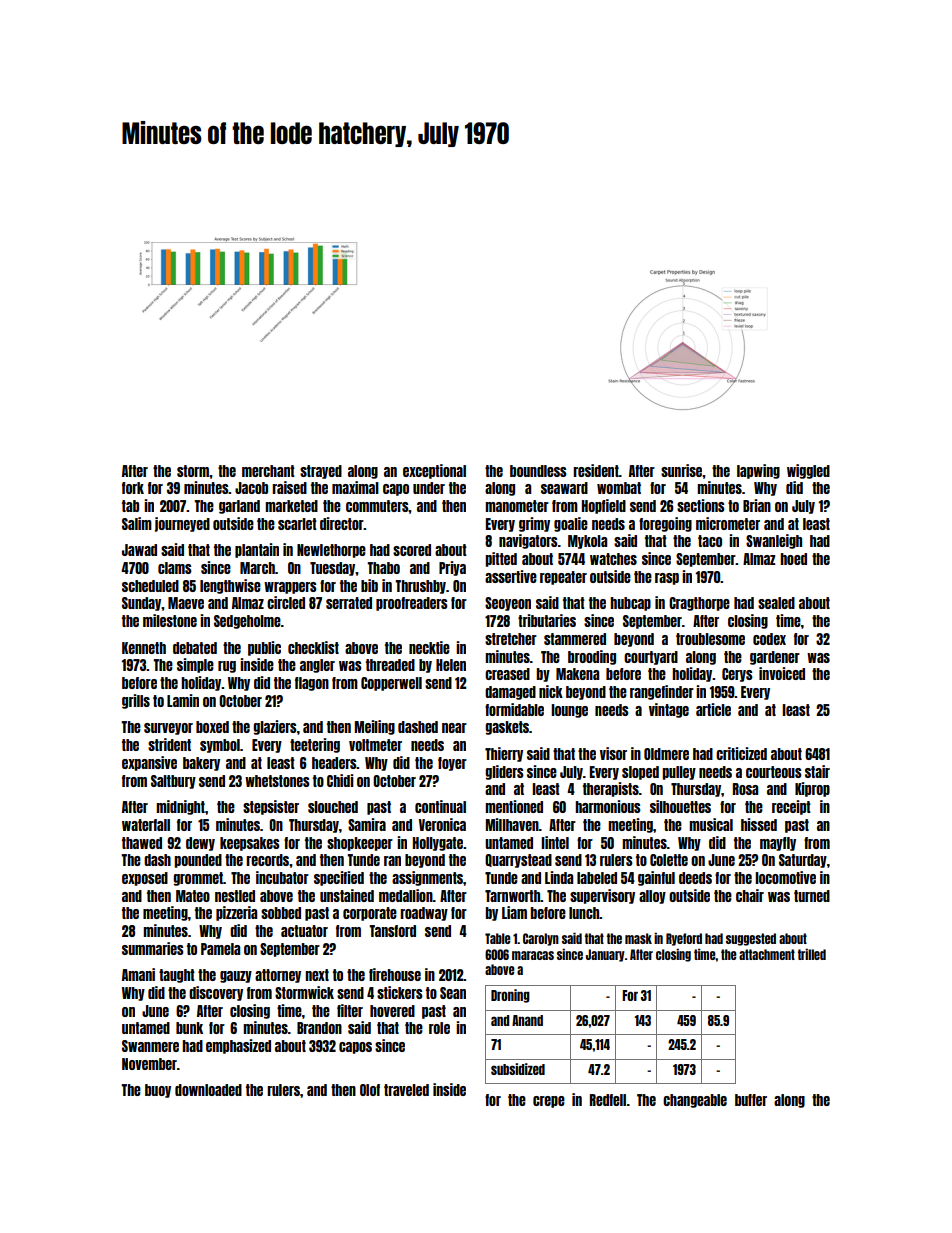 The image size is (952, 1233). Describe the element at coordinates (420, 587) in the screenshot. I see `Thrushby` at that location.
